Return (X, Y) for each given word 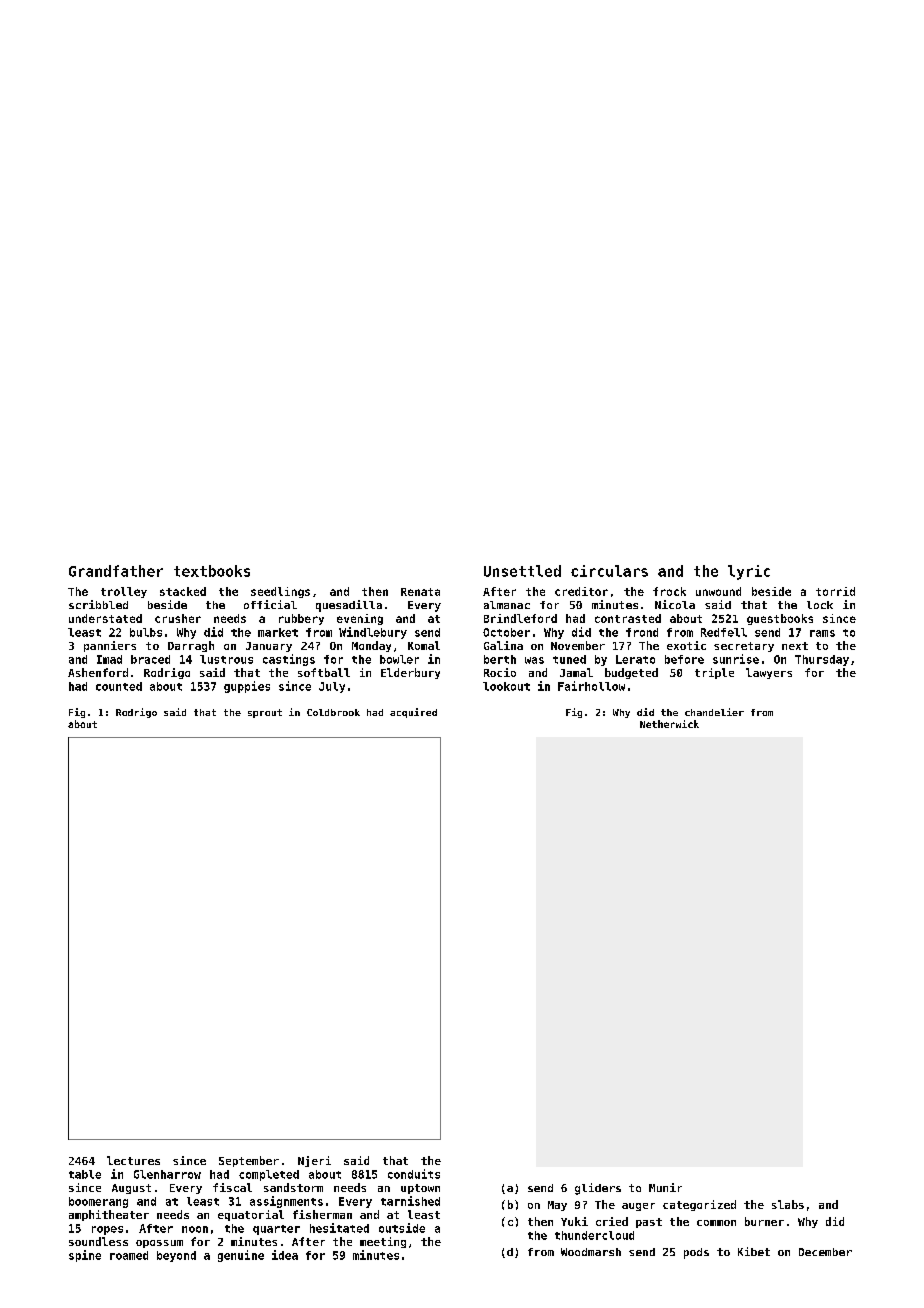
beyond (176, 1256)
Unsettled (522, 571)
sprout (265, 713)
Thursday (822, 660)
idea (285, 1255)
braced (150, 659)
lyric (749, 572)
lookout (506, 686)
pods (696, 1253)
